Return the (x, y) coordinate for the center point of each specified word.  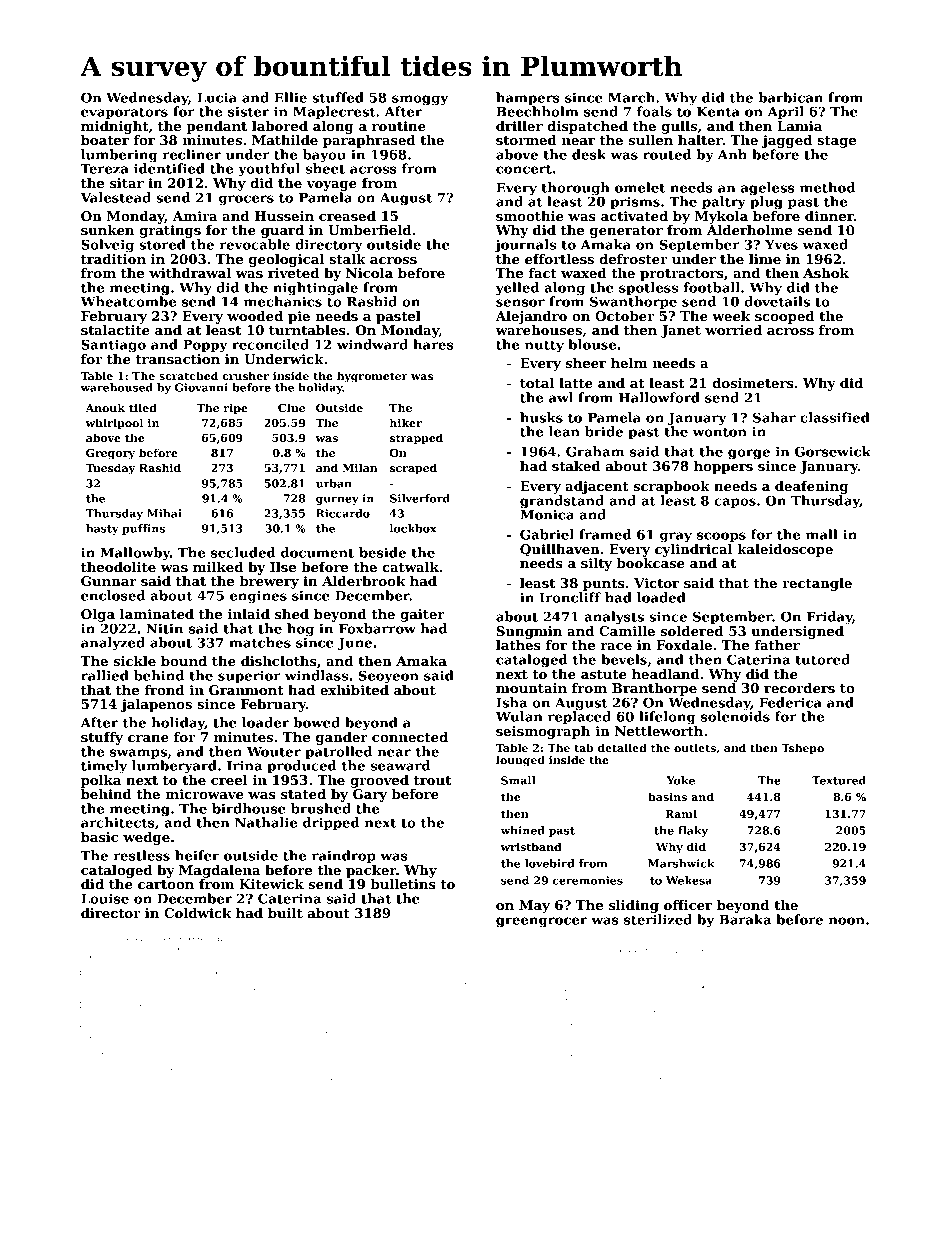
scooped (784, 317)
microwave (204, 794)
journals (525, 246)
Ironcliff (570, 597)
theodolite (118, 567)
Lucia (217, 97)
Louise (105, 898)
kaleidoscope (785, 550)
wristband (531, 846)
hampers (528, 98)
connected (410, 737)
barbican (791, 97)
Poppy (205, 346)
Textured (839, 780)
